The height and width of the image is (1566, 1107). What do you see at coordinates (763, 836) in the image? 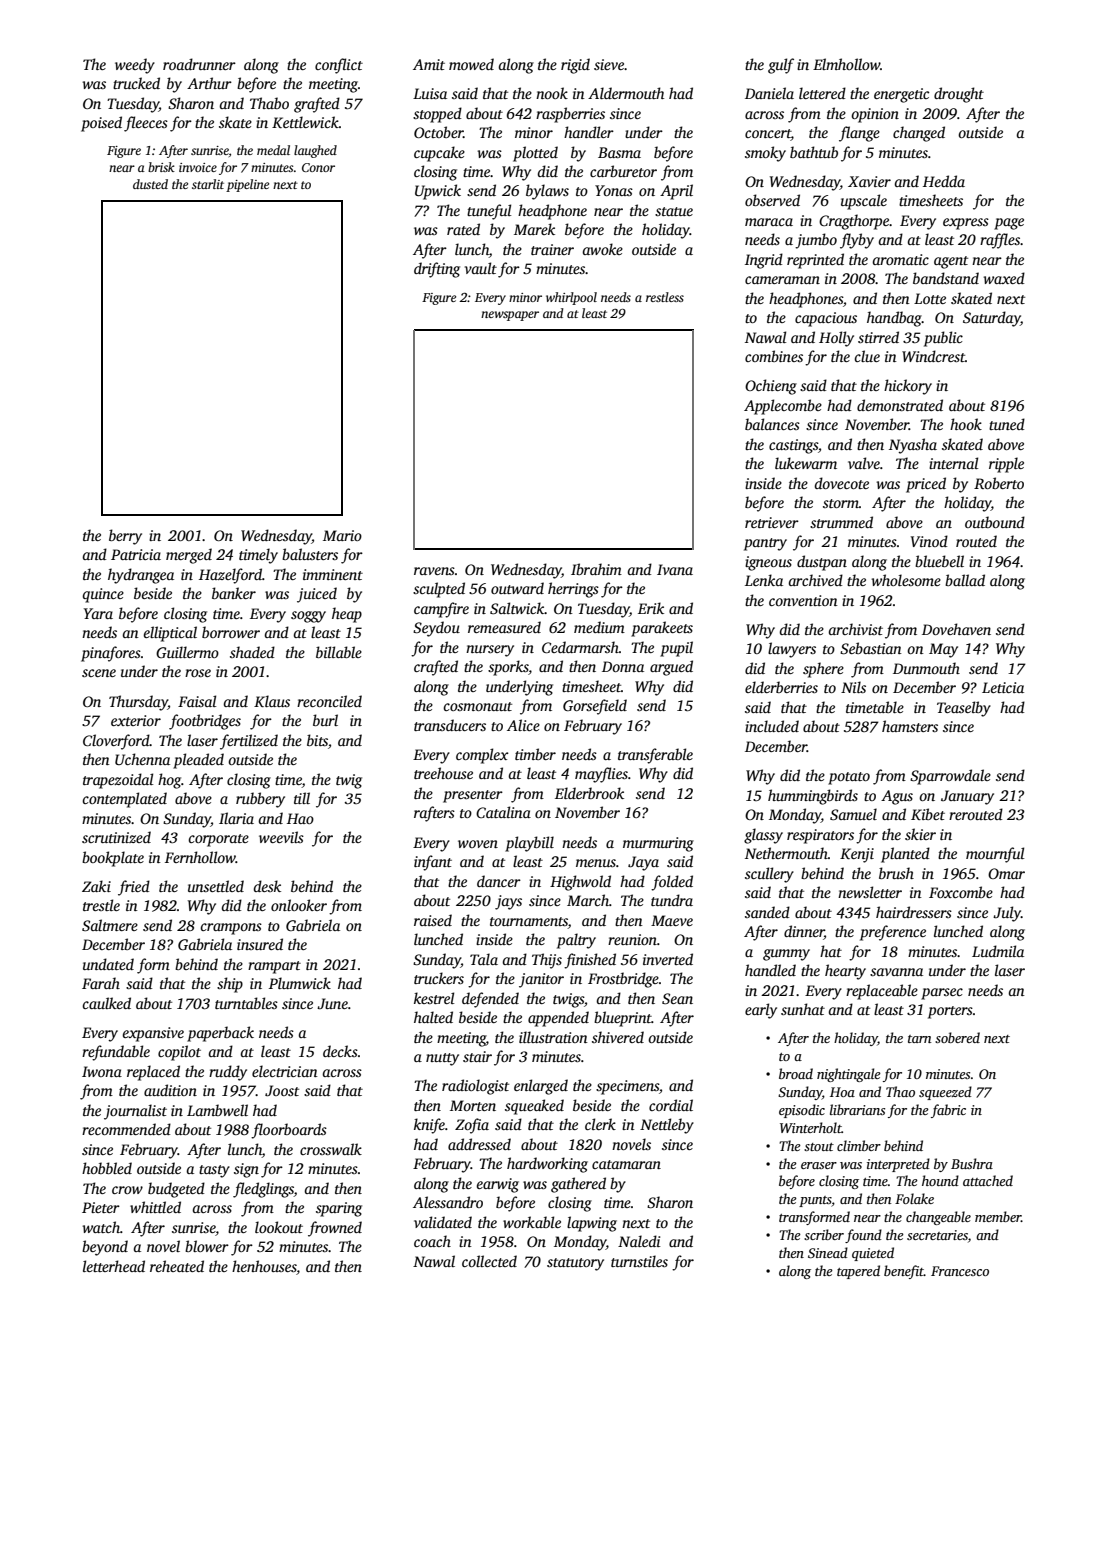
I see `glassy` at bounding box center [763, 836].
